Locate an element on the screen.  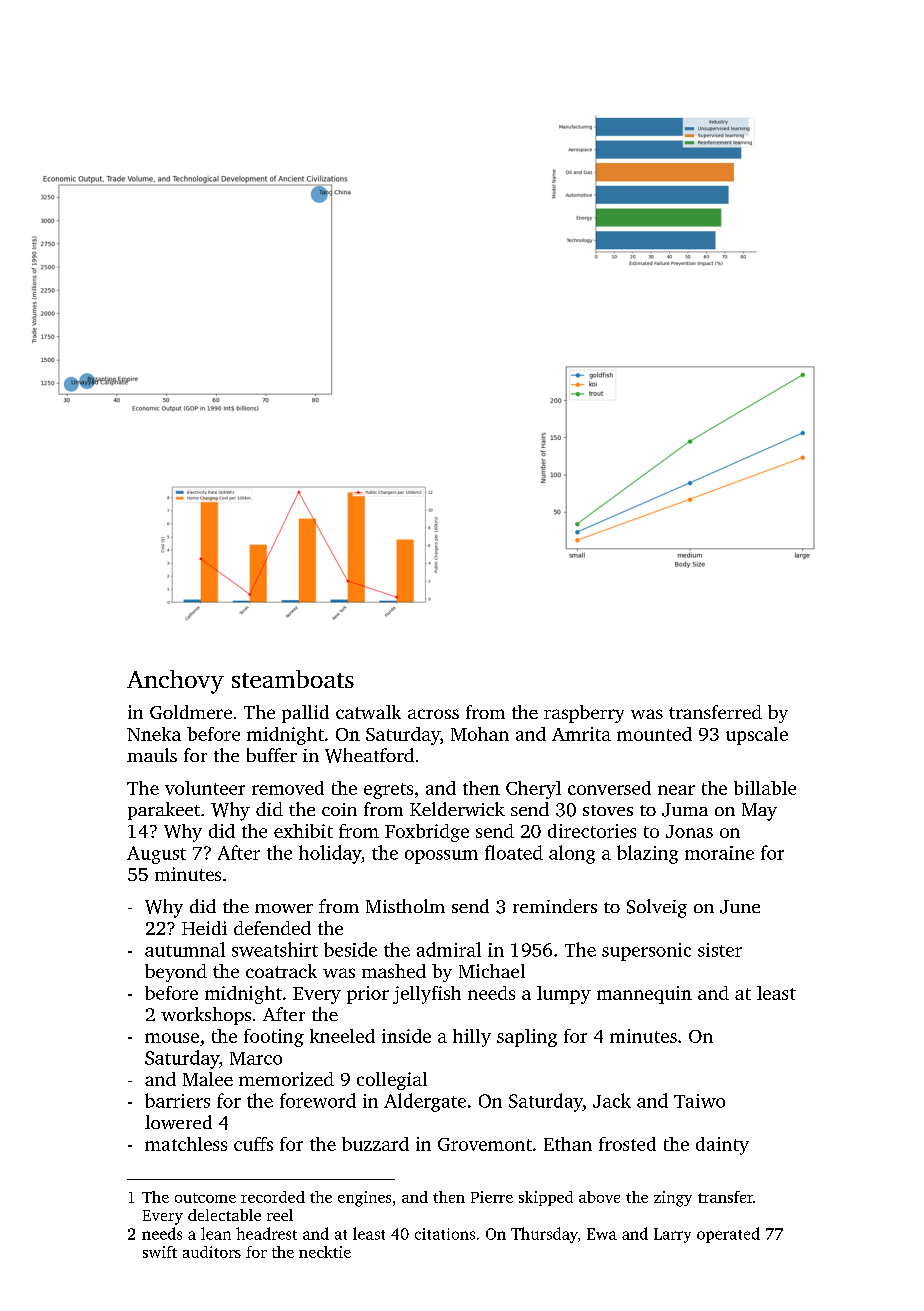
billable is located at coordinates (765, 788).
